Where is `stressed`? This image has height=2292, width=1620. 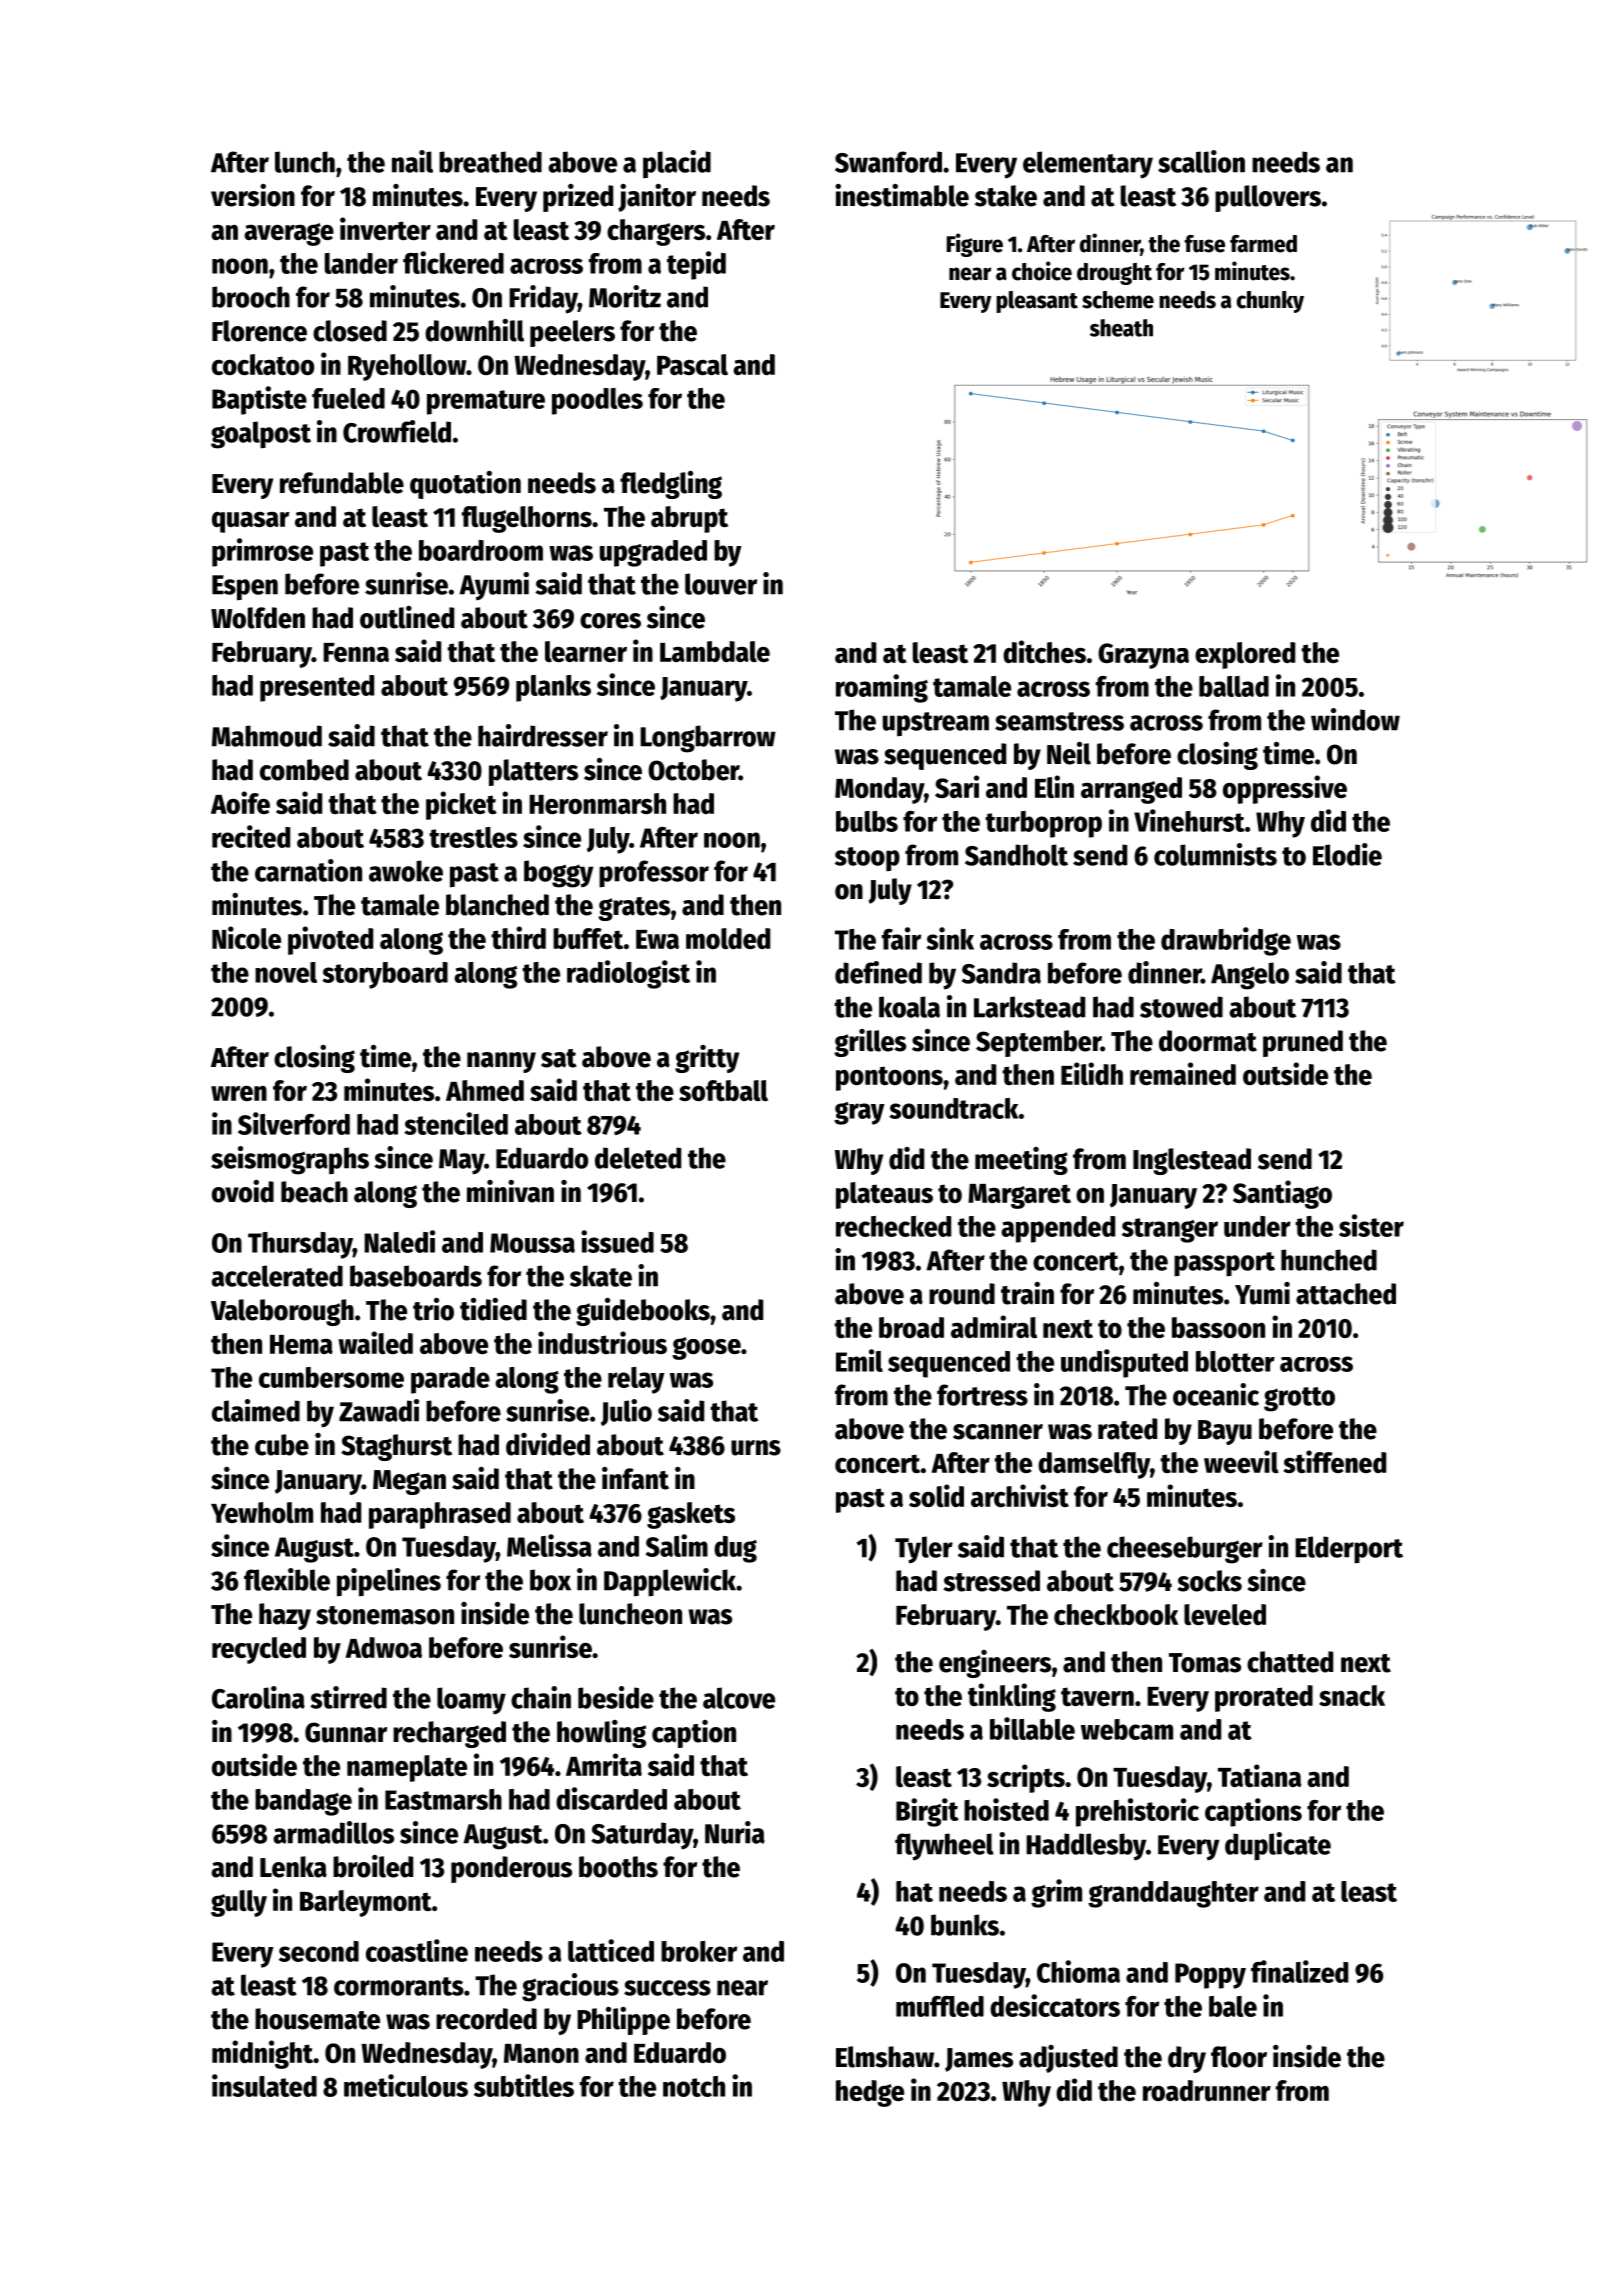 stressed is located at coordinates (991, 1581).
